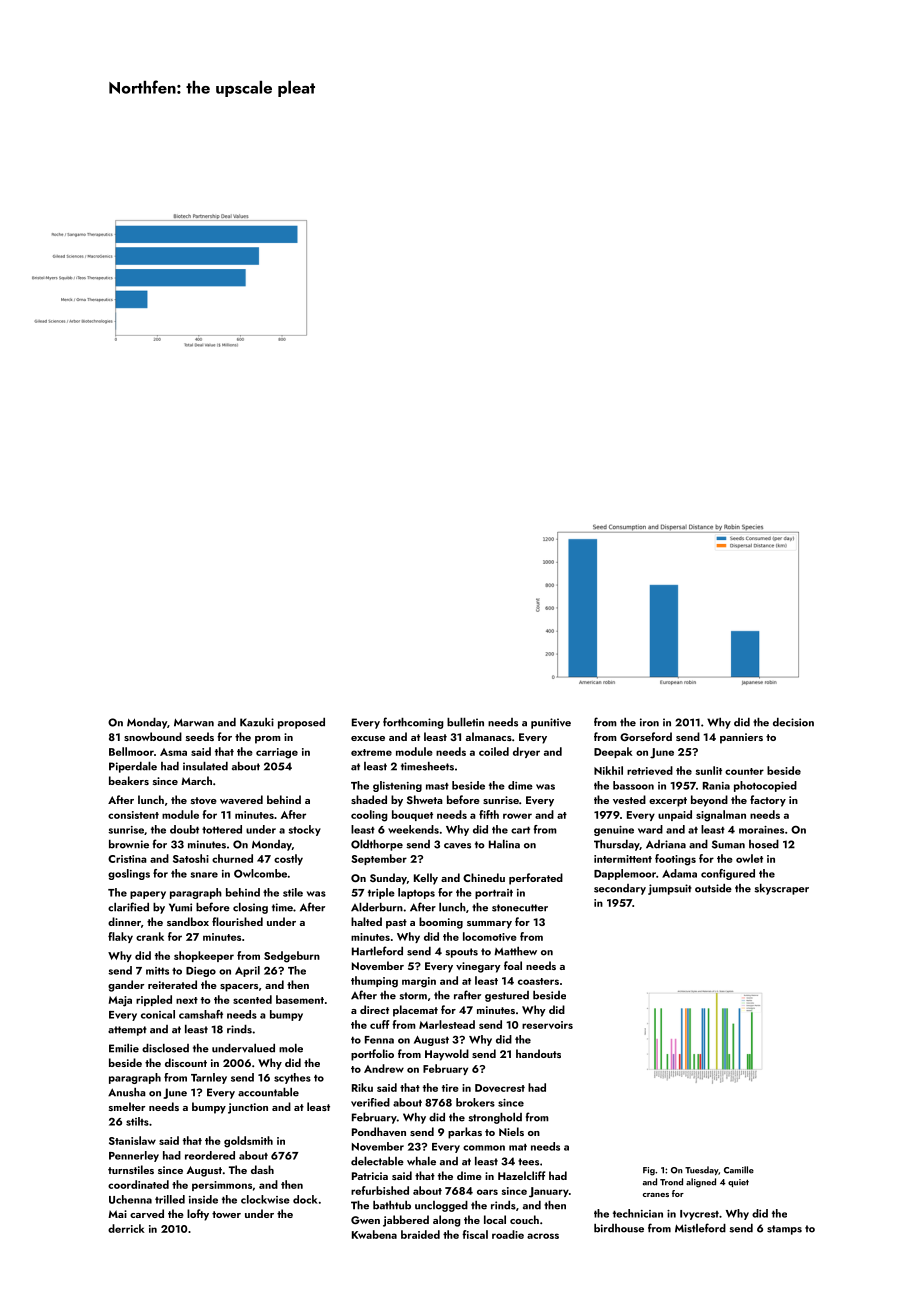 The image size is (924, 1308). I want to click on Trond, so click(671, 1182).
